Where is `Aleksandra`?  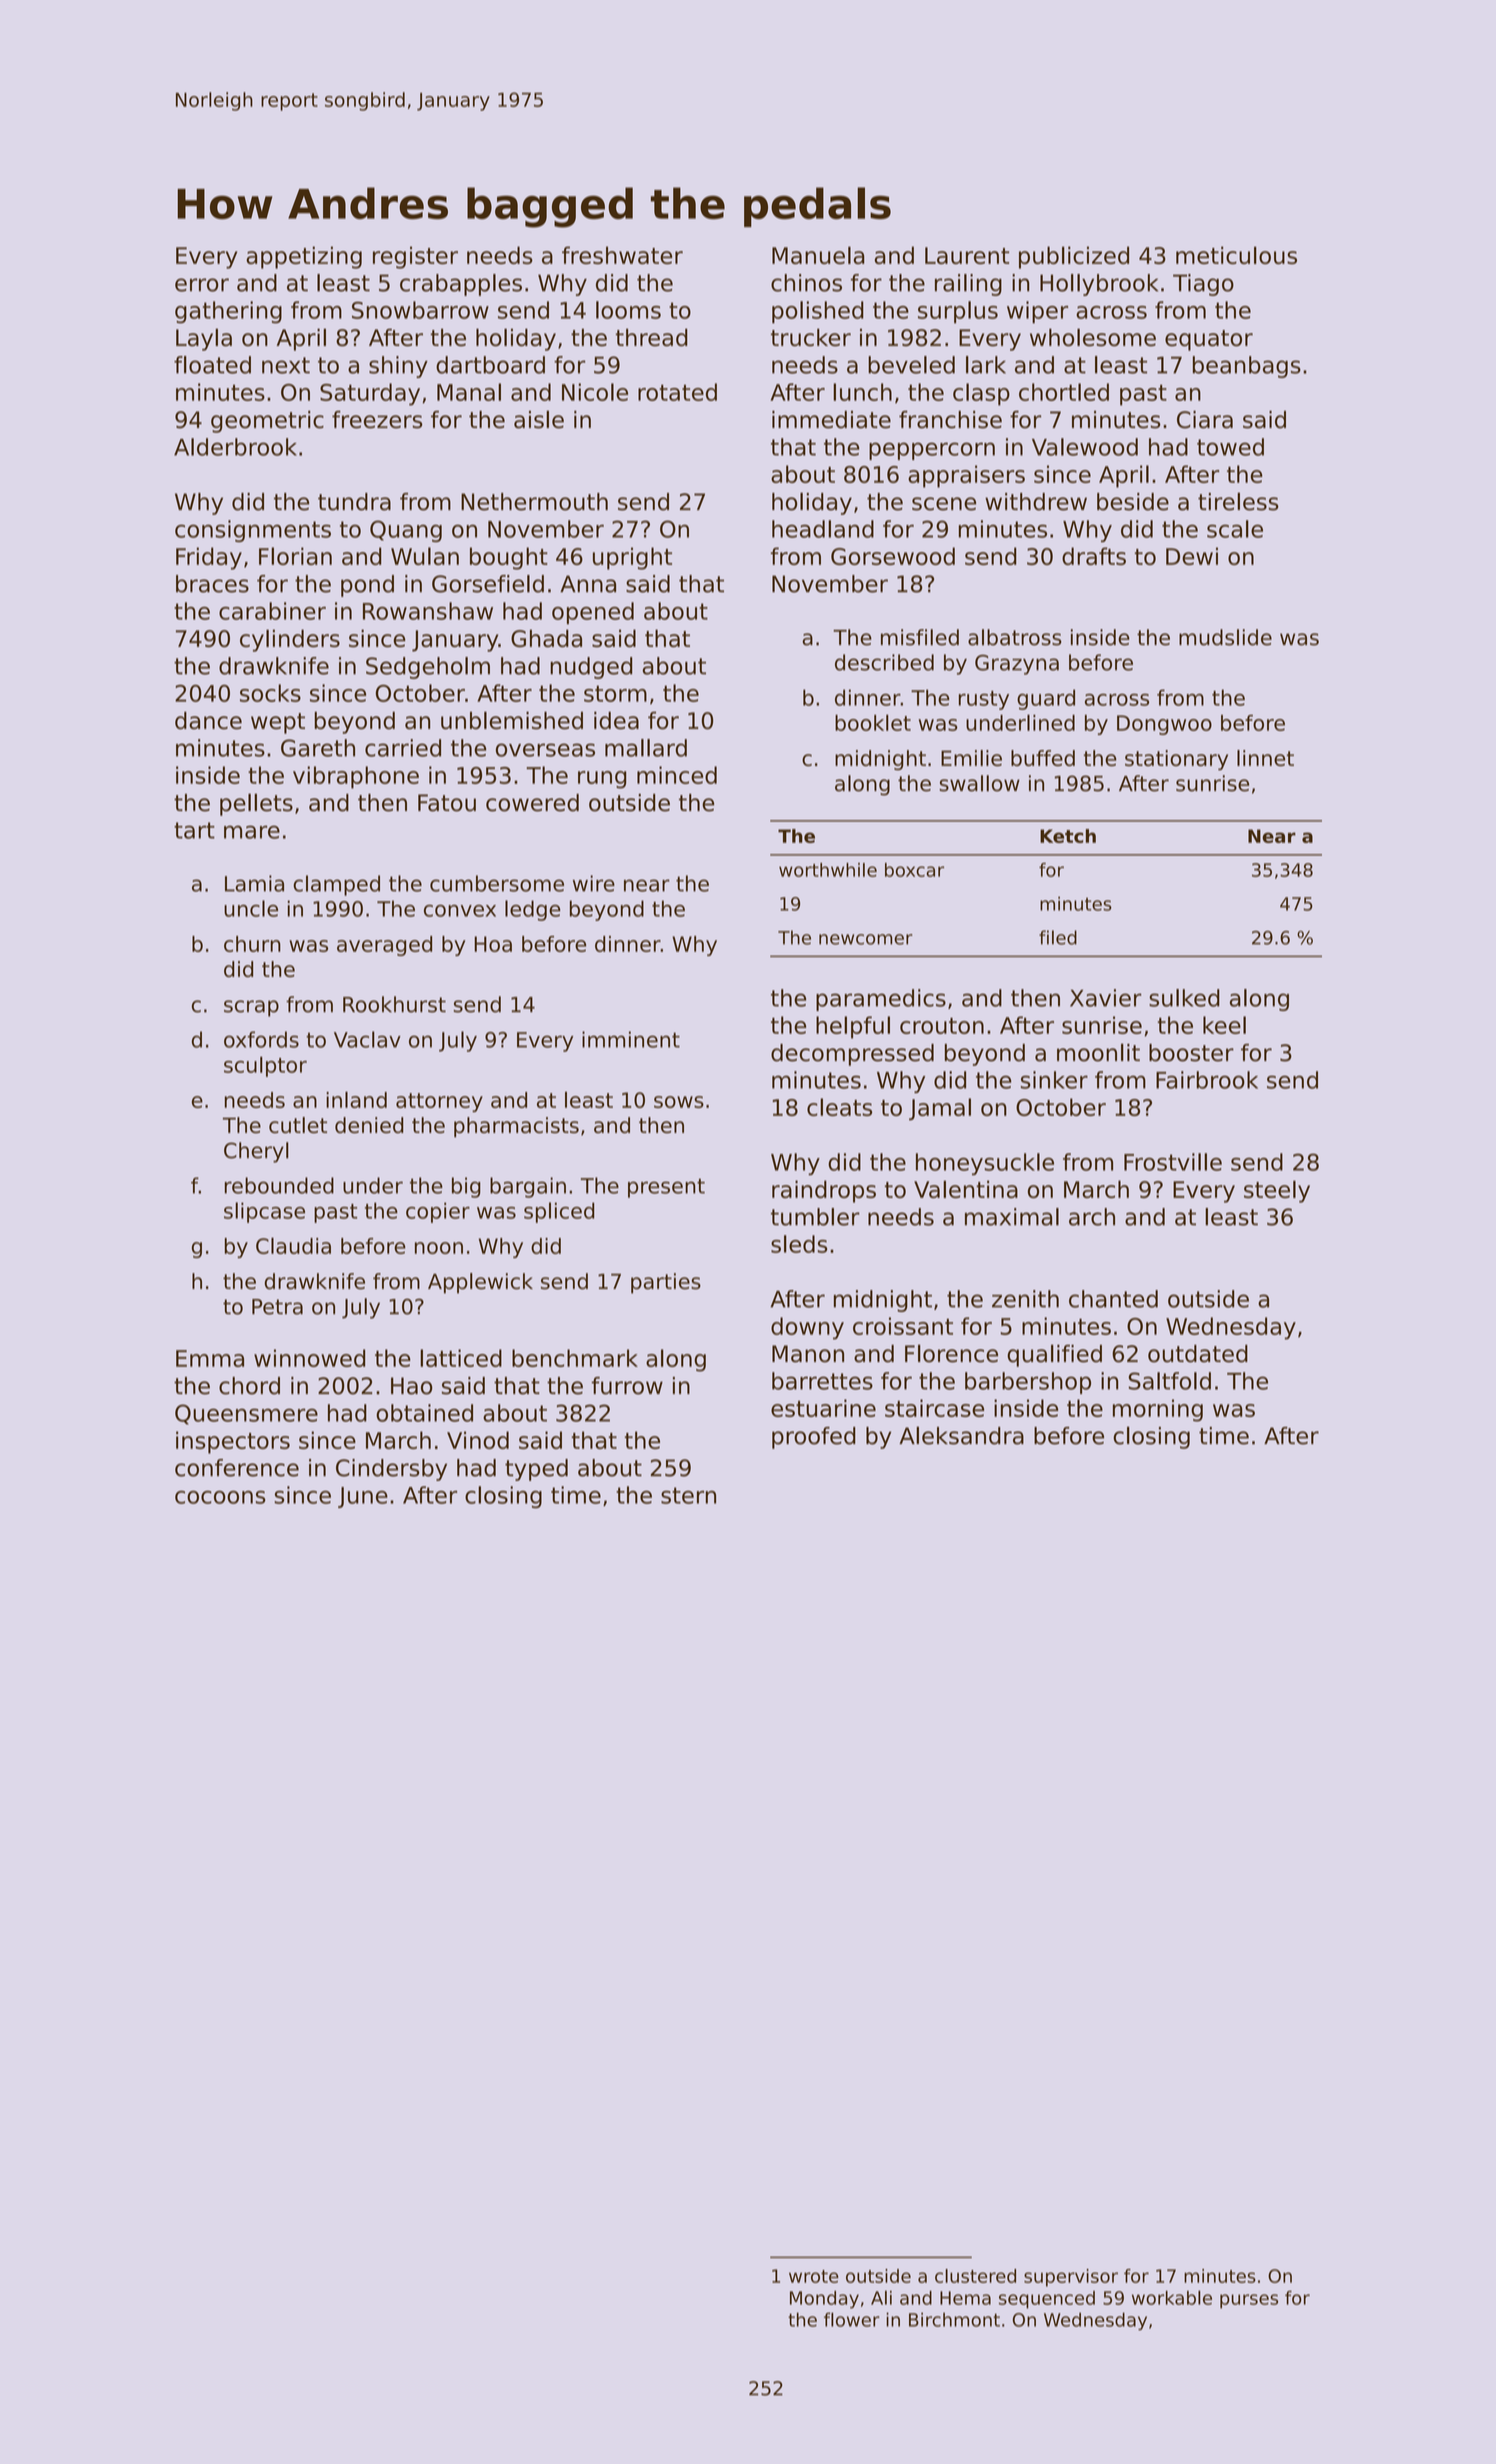 Aleksandra is located at coordinates (961, 1435).
